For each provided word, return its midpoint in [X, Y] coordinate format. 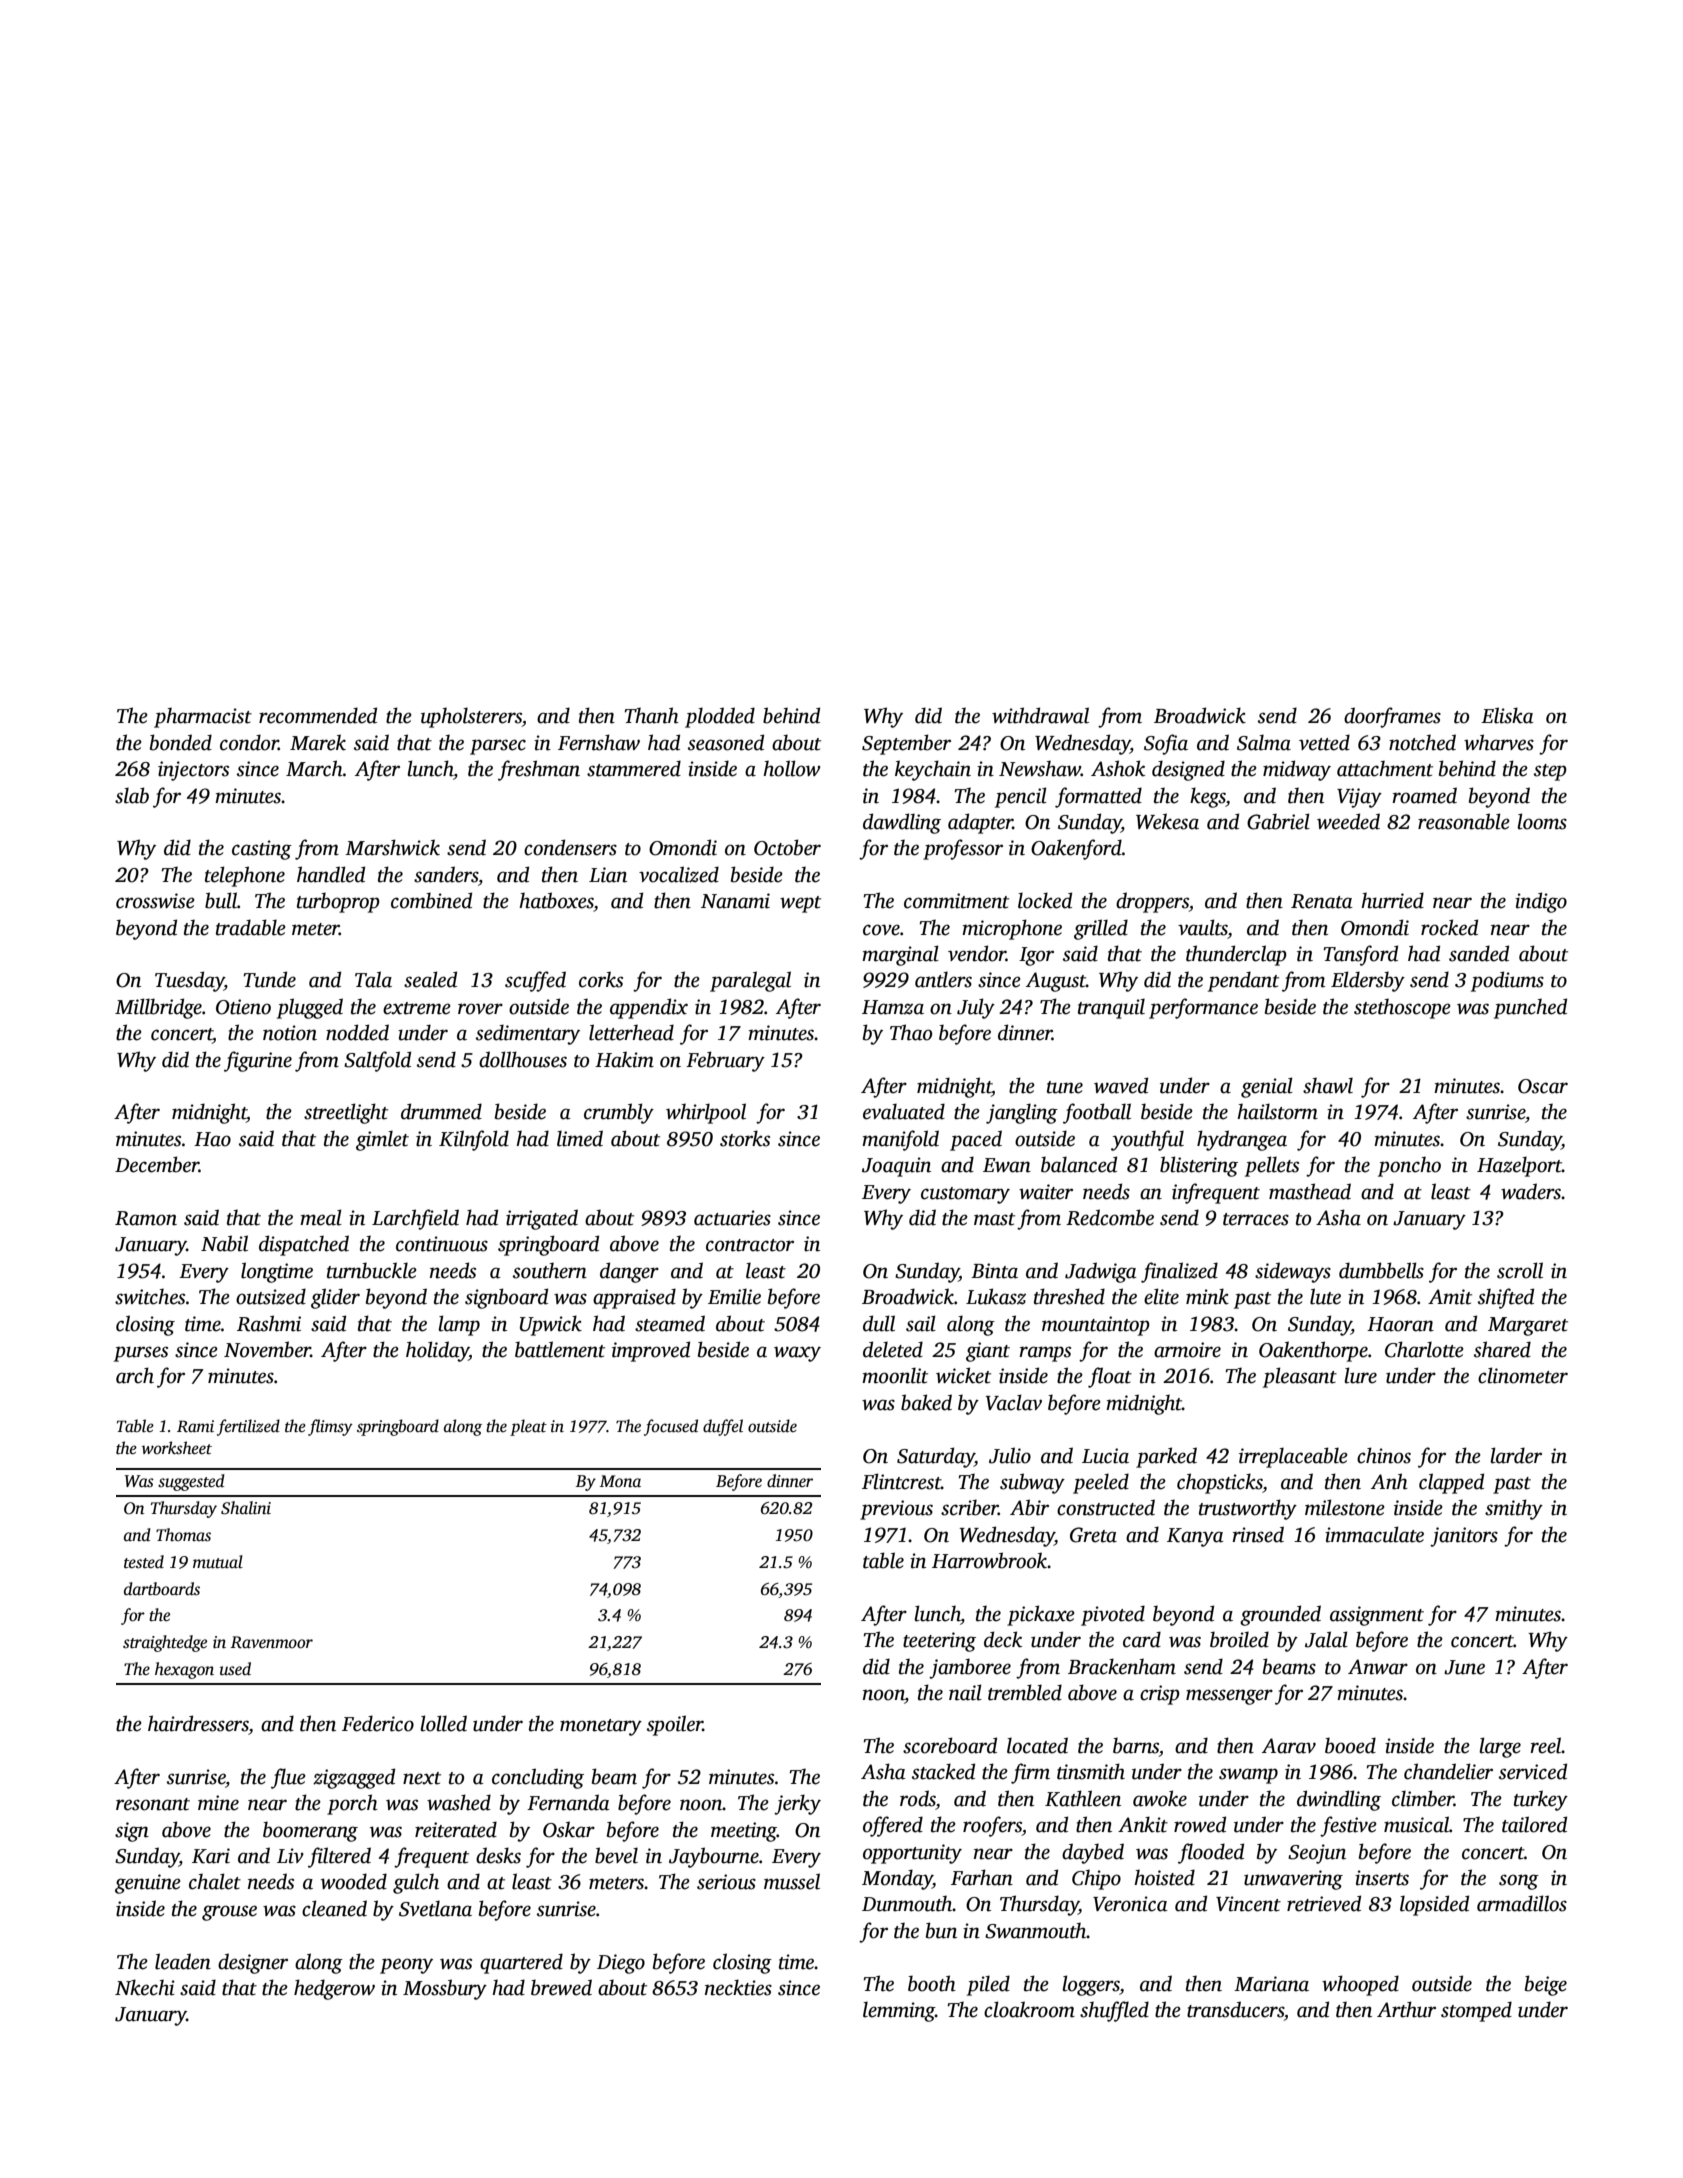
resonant [153, 1804]
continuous [442, 1244]
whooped [1360, 1985]
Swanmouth [1036, 1931]
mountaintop [1096, 1326]
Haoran [1400, 1324]
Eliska [1507, 715]
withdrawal [1040, 715]
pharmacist [203, 718]
